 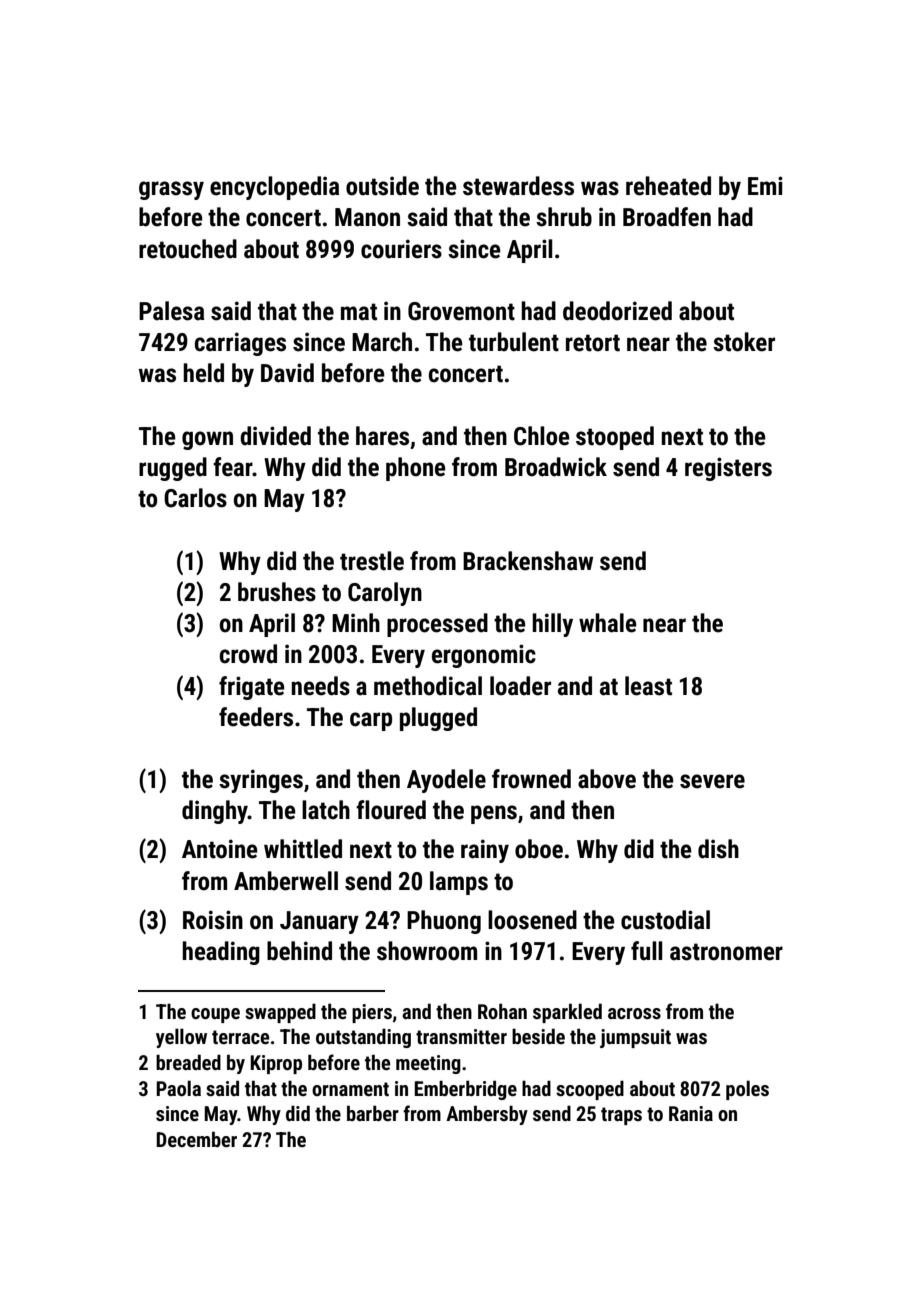 I want to click on retouched, so click(x=188, y=249).
